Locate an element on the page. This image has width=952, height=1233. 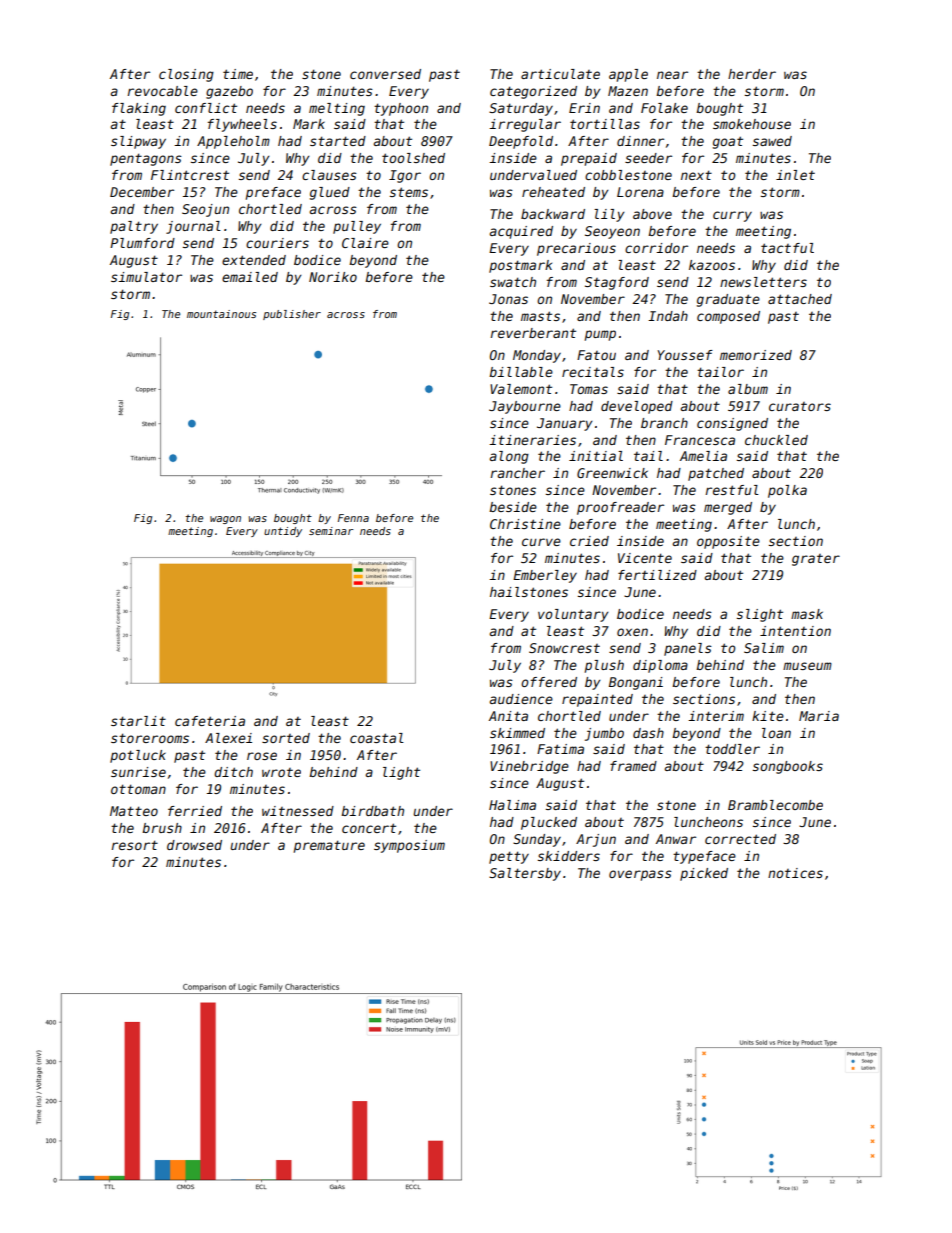
proofreader is located at coordinates (620, 508).
